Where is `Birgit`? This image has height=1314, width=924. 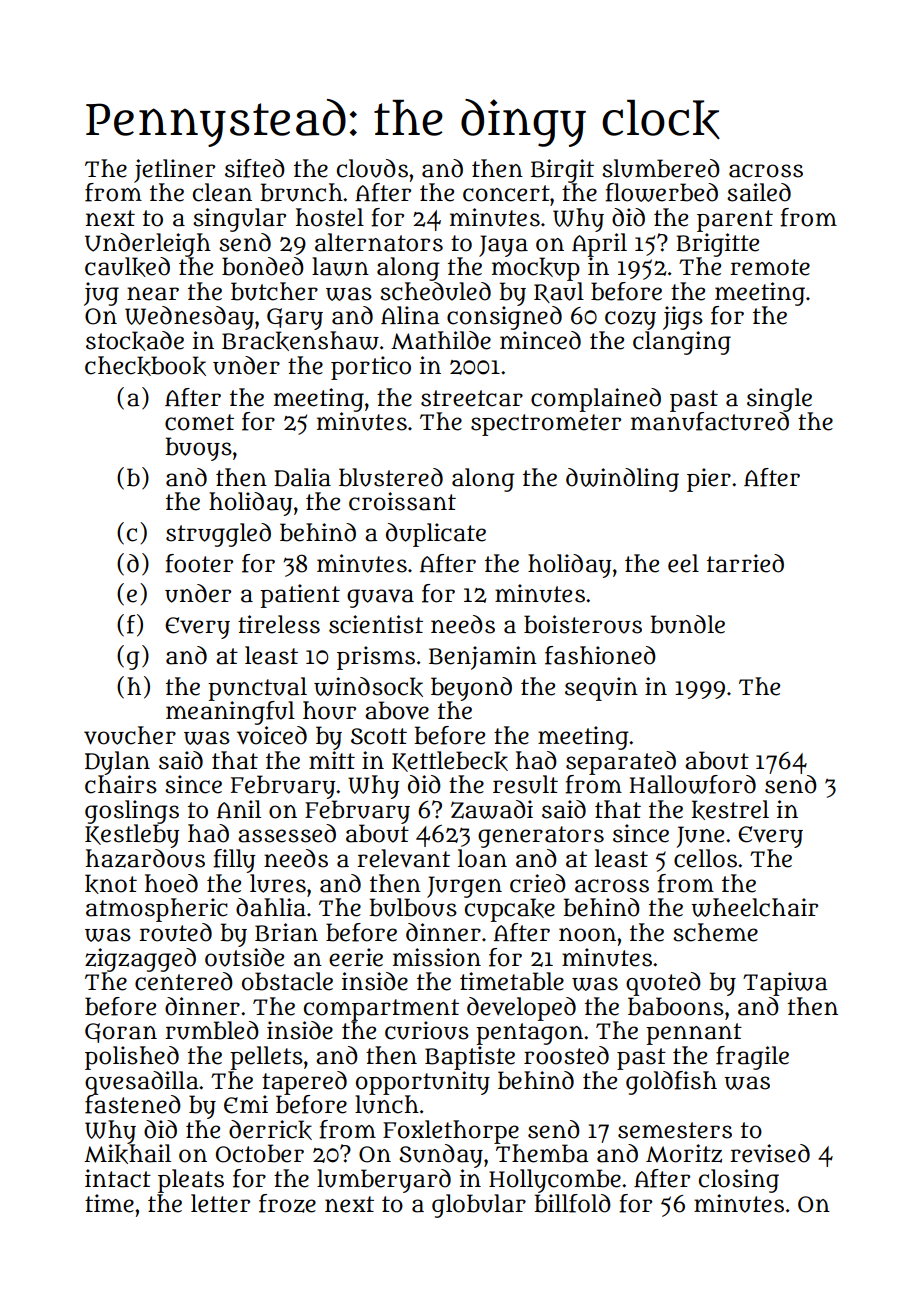 Birgit is located at coordinates (562, 171).
